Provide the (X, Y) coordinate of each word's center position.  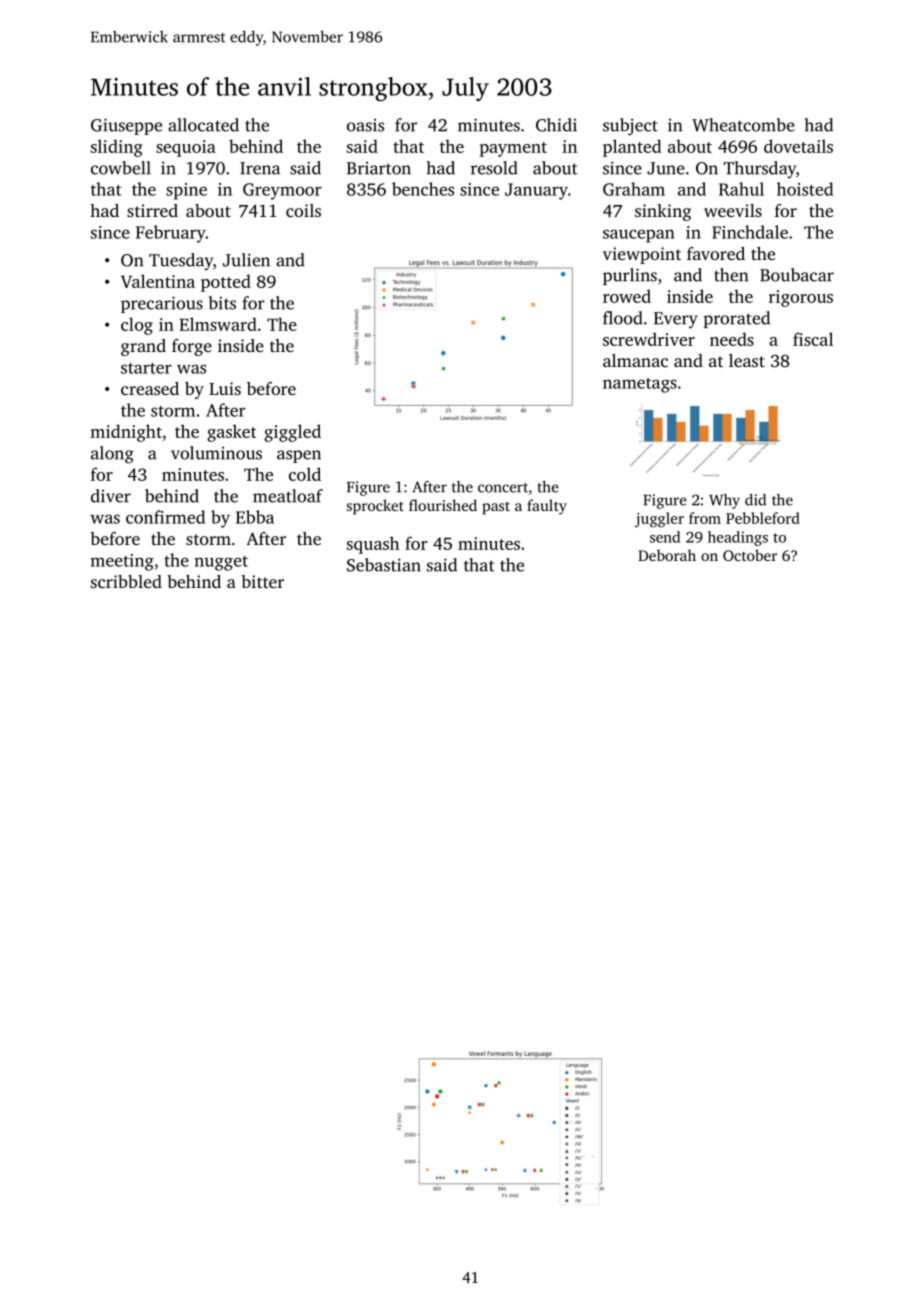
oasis (365, 125)
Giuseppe (126, 126)
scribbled (126, 581)
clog (137, 326)
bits (222, 303)
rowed (627, 296)
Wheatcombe (743, 125)
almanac (635, 360)
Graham (634, 189)
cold (305, 474)
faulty (547, 507)
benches (423, 189)
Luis (225, 388)
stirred (152, 210)
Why (724, 501)
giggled (292, 433)
